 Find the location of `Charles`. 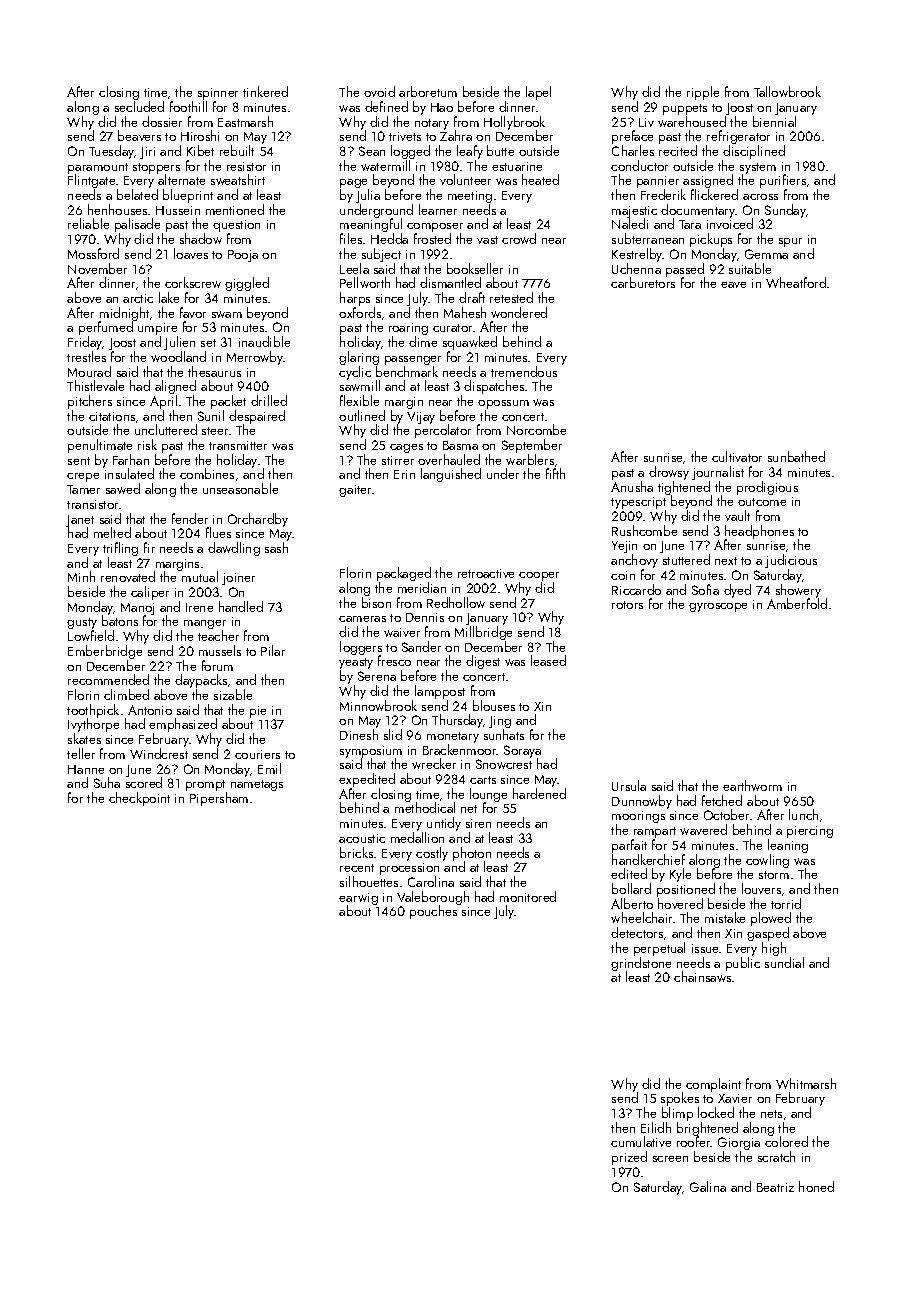

Charles is located at coordinates (633, 150).
